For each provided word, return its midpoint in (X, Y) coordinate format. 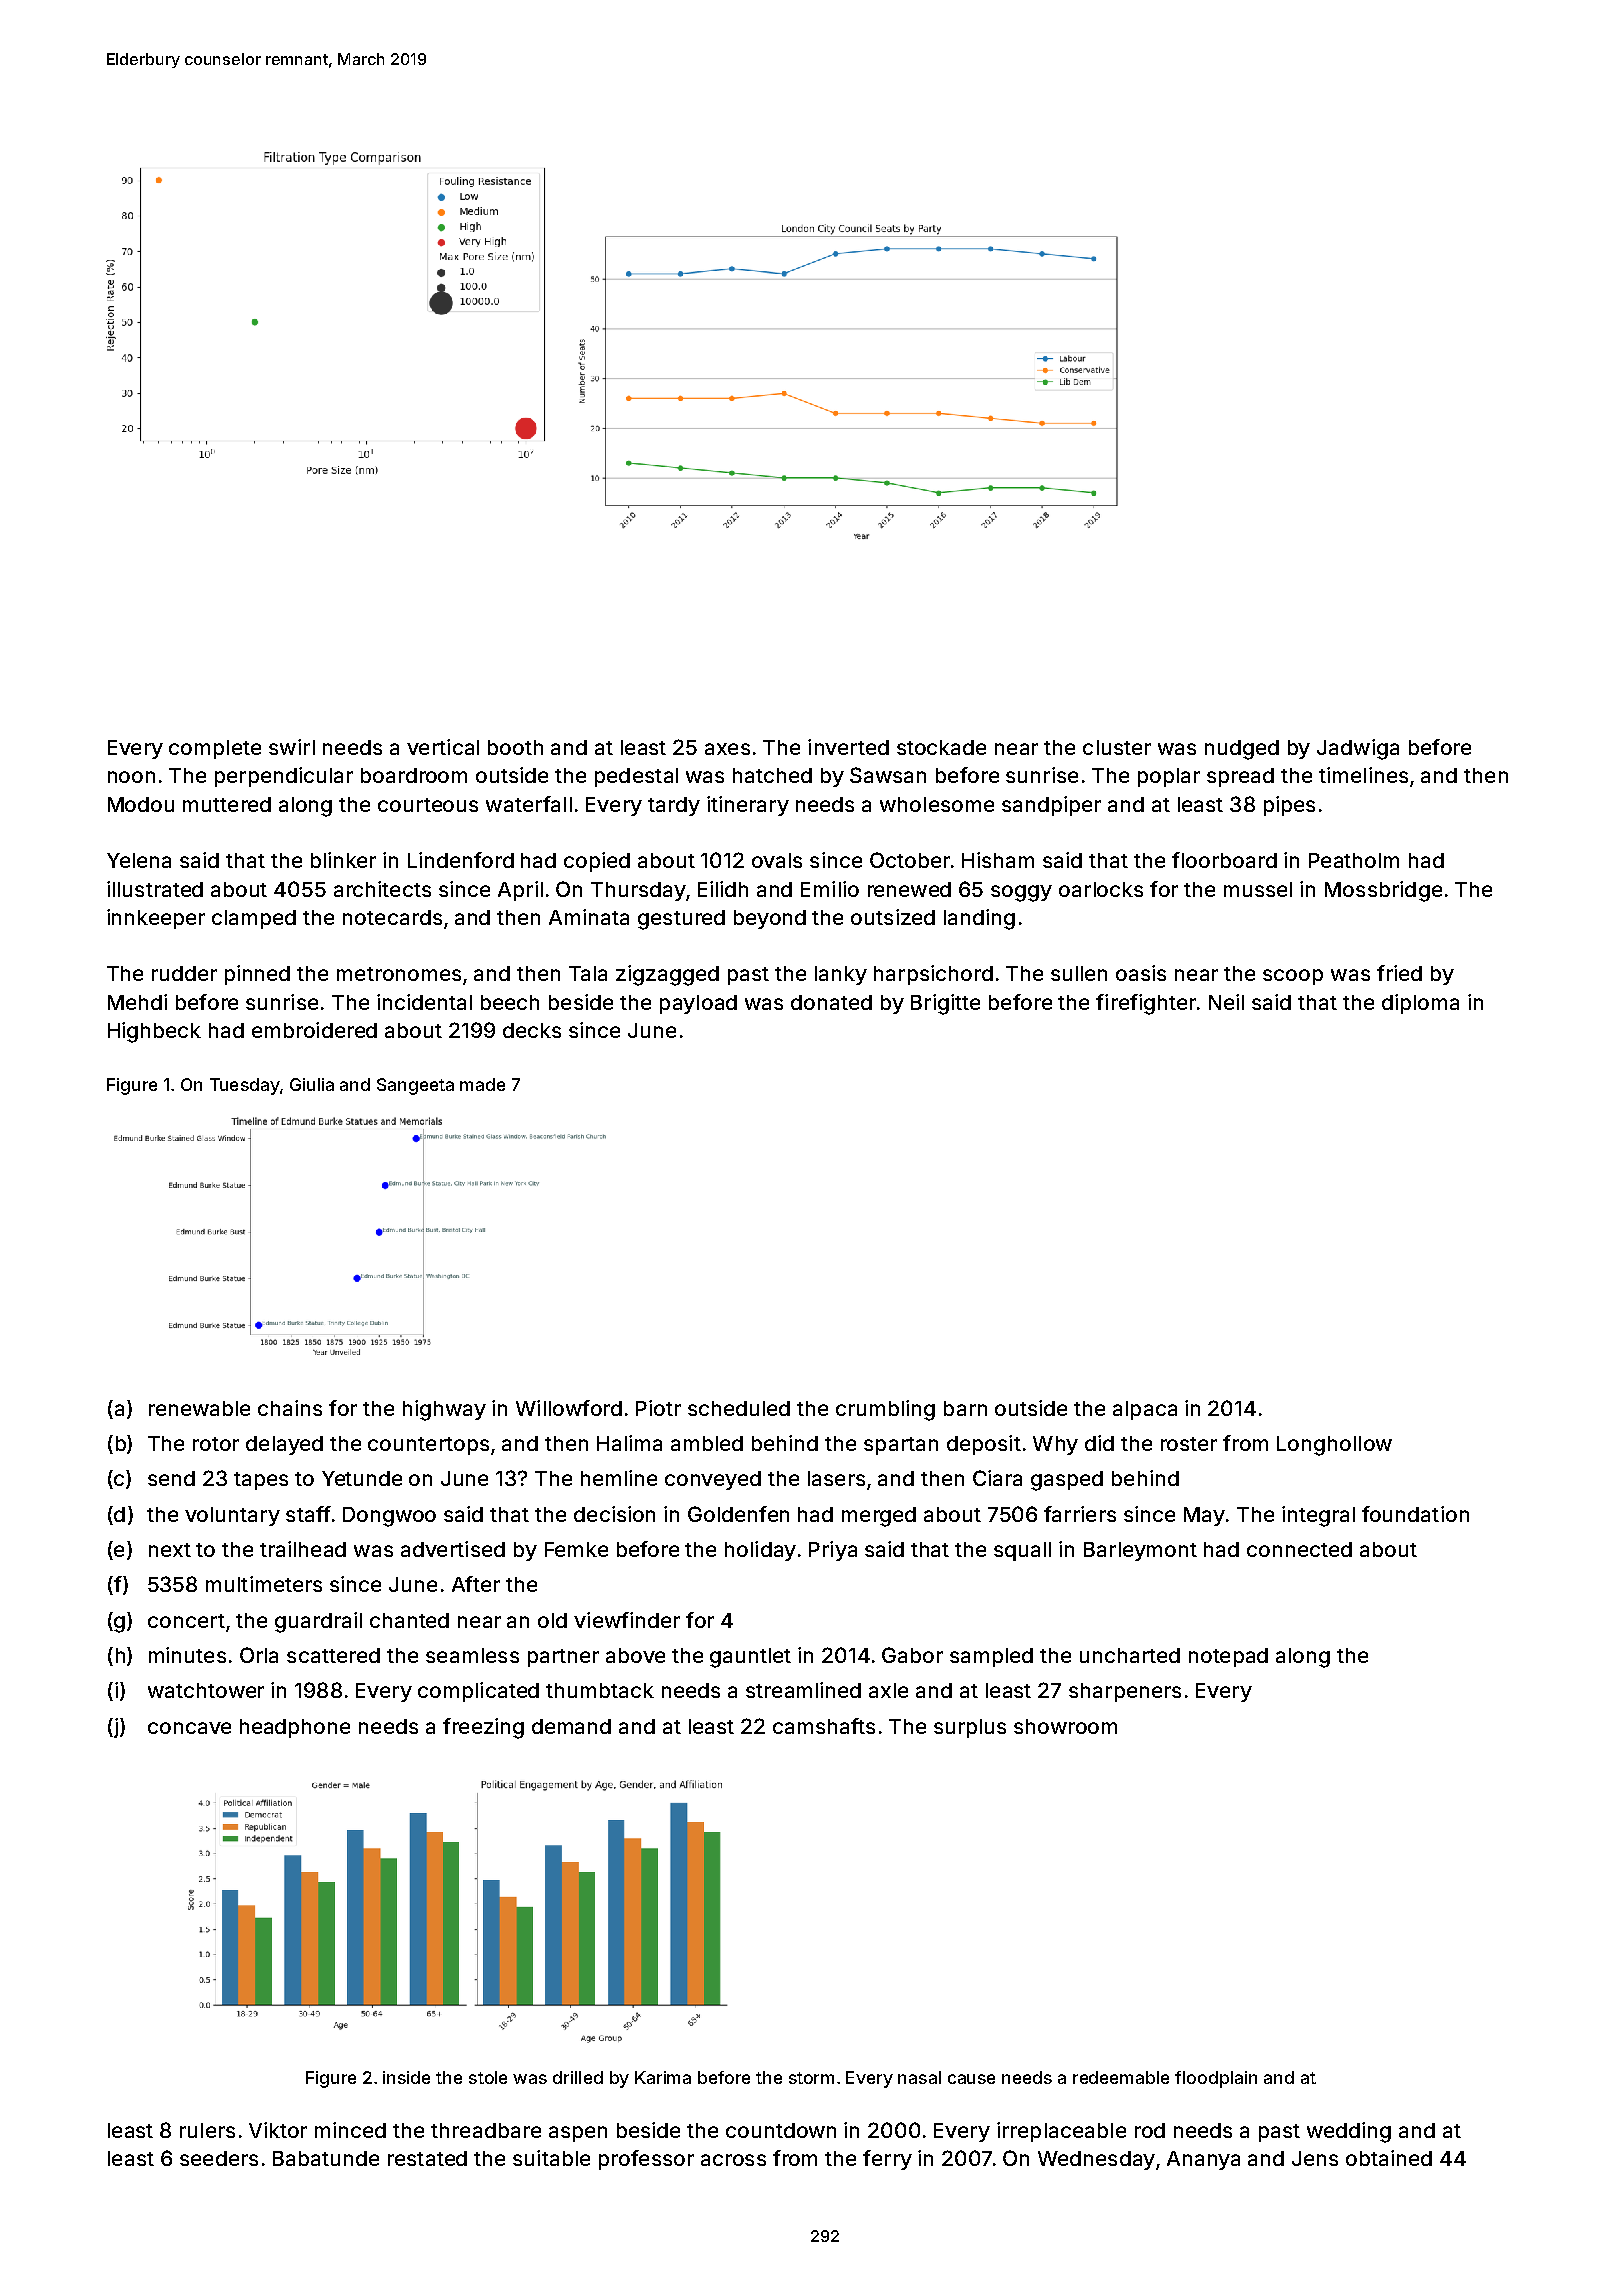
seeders (219, 2158)
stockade (941, 747)
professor (646, 2160)
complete (215, 749)
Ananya (1203, 2160)
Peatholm (1354, 860)
